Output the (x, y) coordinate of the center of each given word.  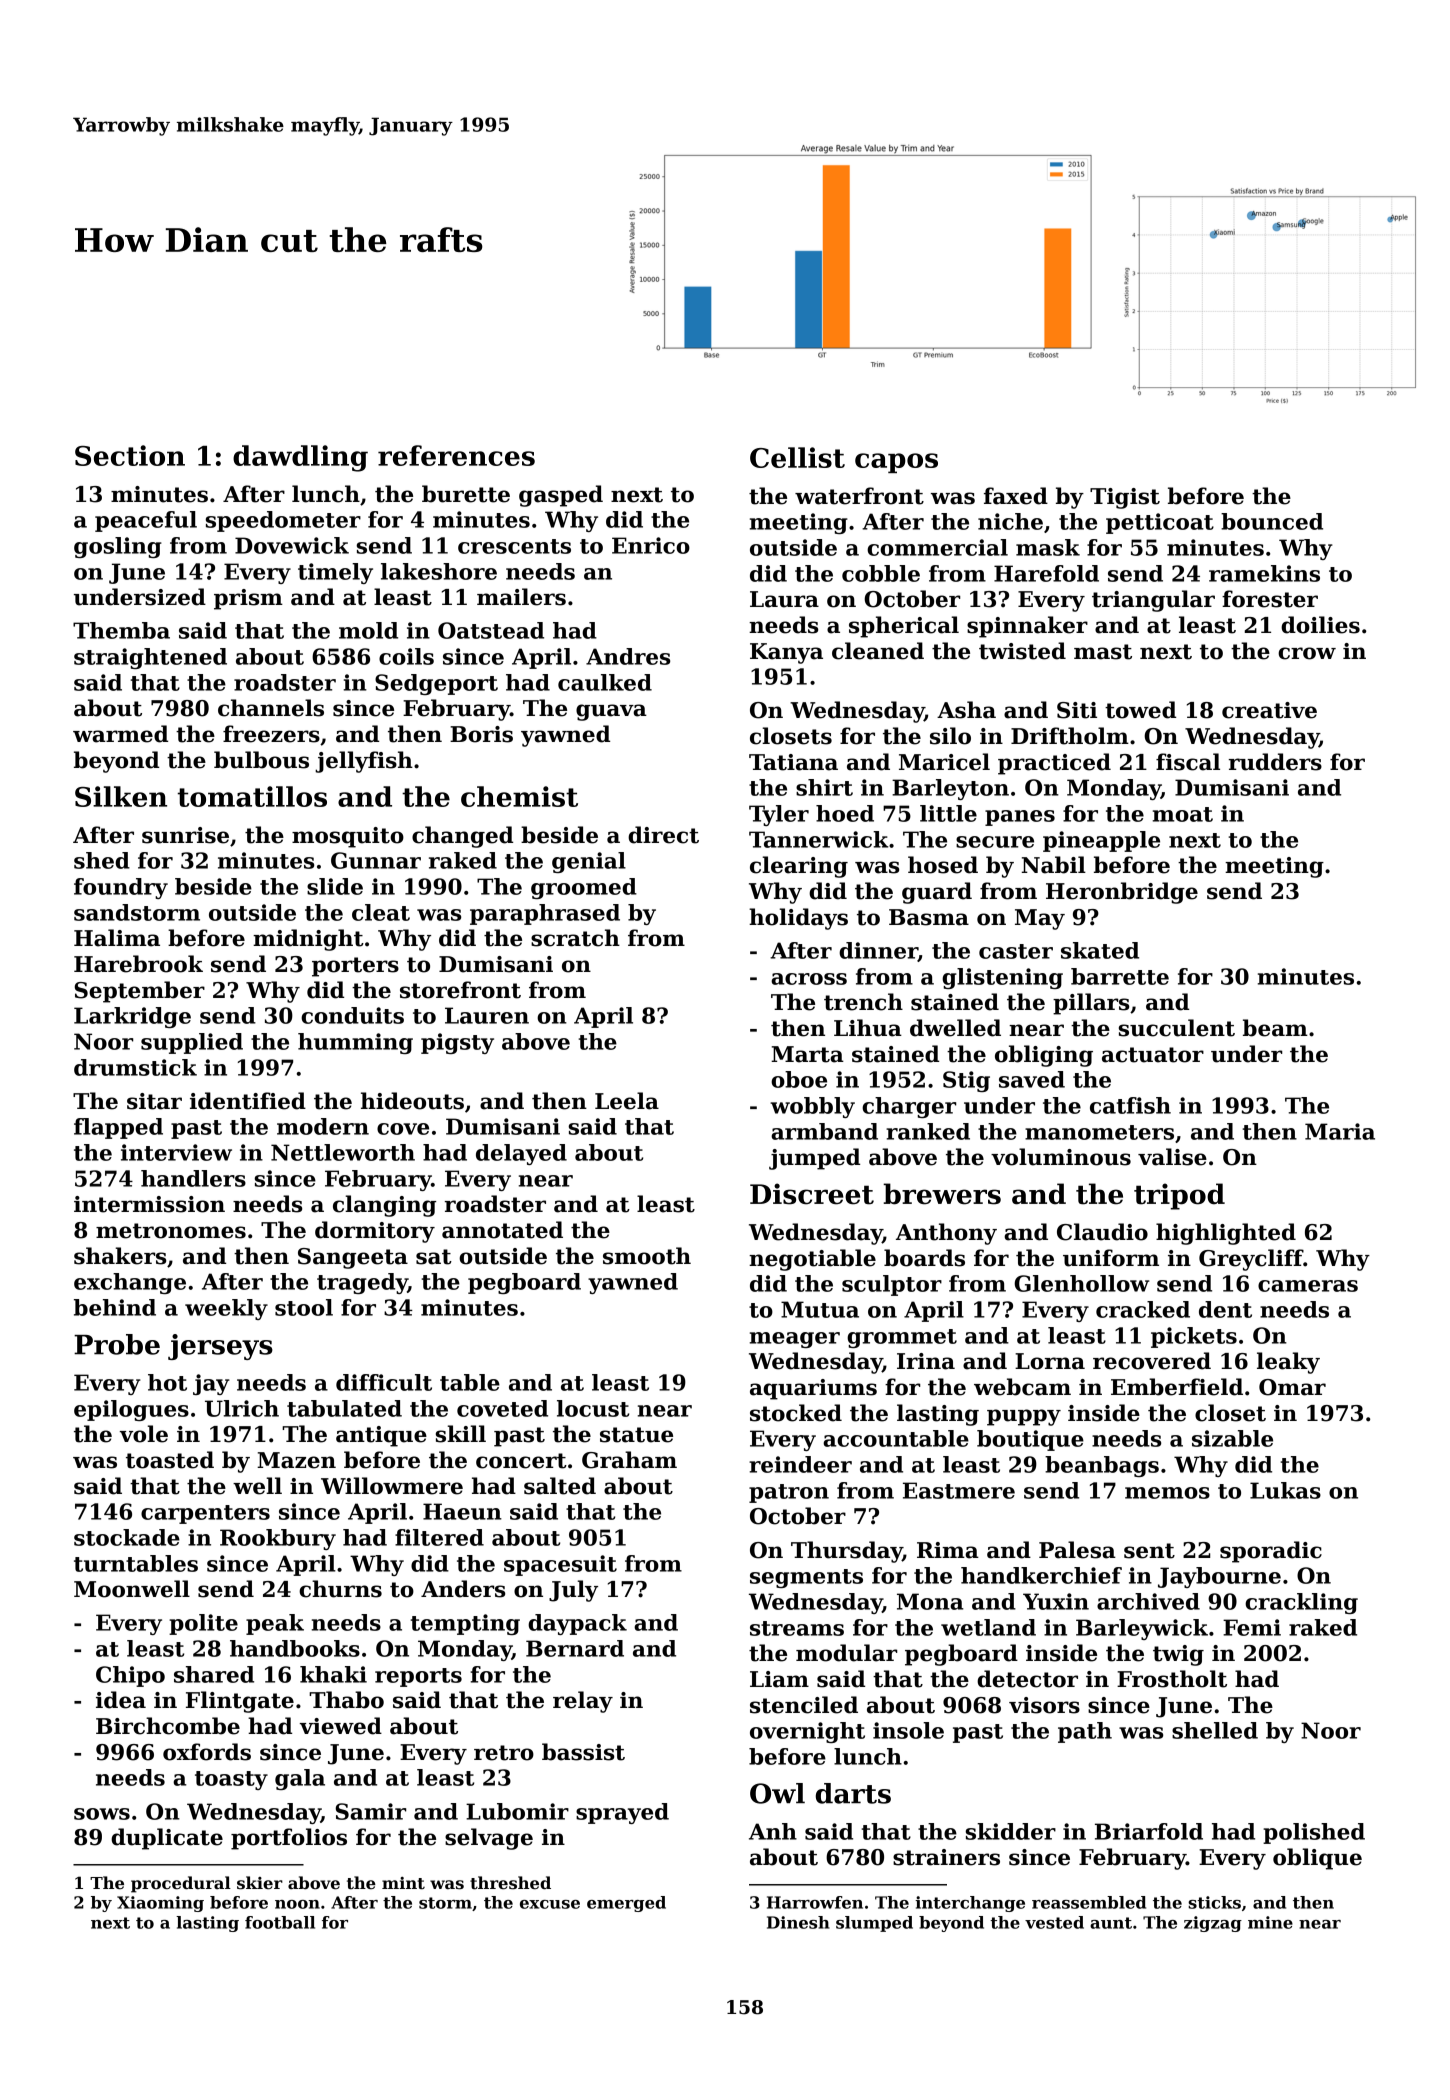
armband (824, 1131)
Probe (117, 1344)
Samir (370, 1811)
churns (340, 1589)
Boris (481, 734)
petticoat (1160, 523)
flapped (118, 1128)
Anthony (946, 1234)
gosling (118, 547)
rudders (1275, 762)
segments (806, 1578)
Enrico (651, 545)
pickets (1194, 1337)
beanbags (1102, 1466)
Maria (1340, 1131)
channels (271, 708)
